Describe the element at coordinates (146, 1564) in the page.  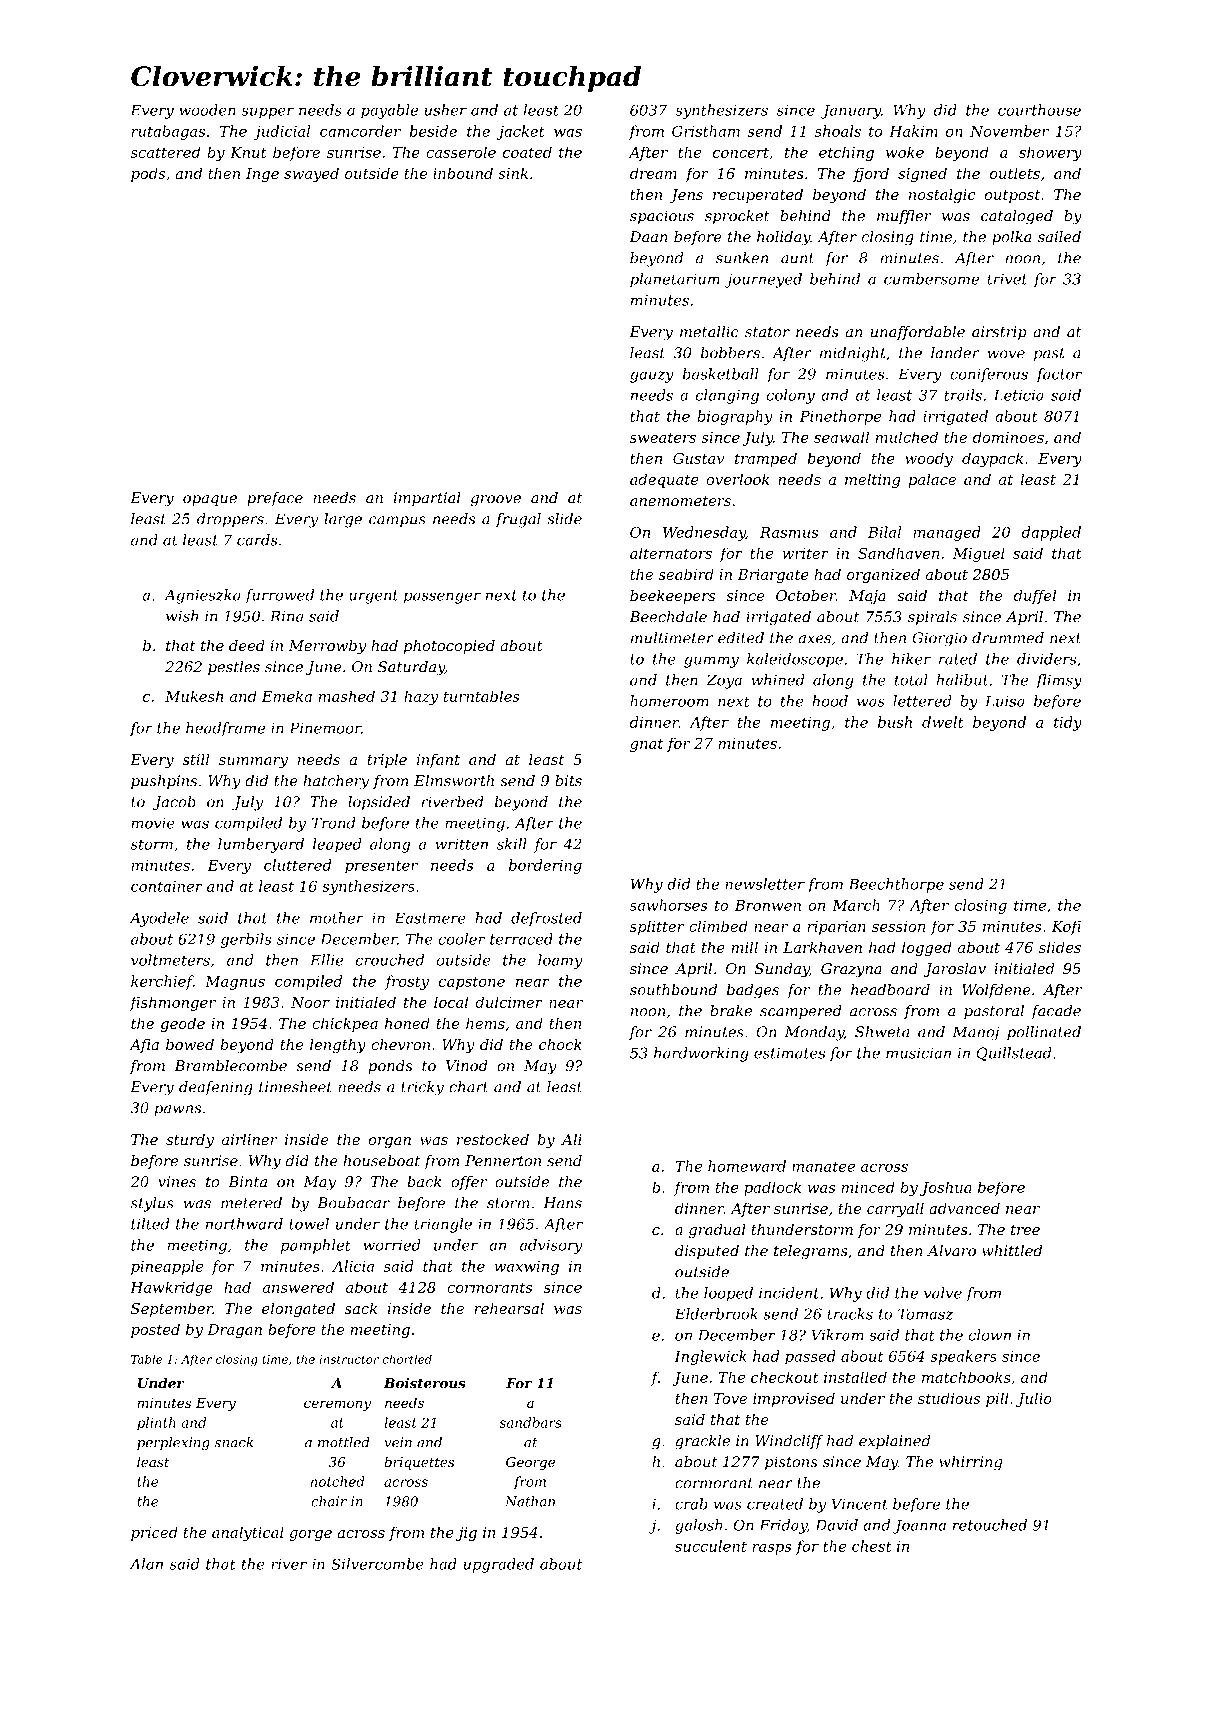
I see `Alan` at that location.
